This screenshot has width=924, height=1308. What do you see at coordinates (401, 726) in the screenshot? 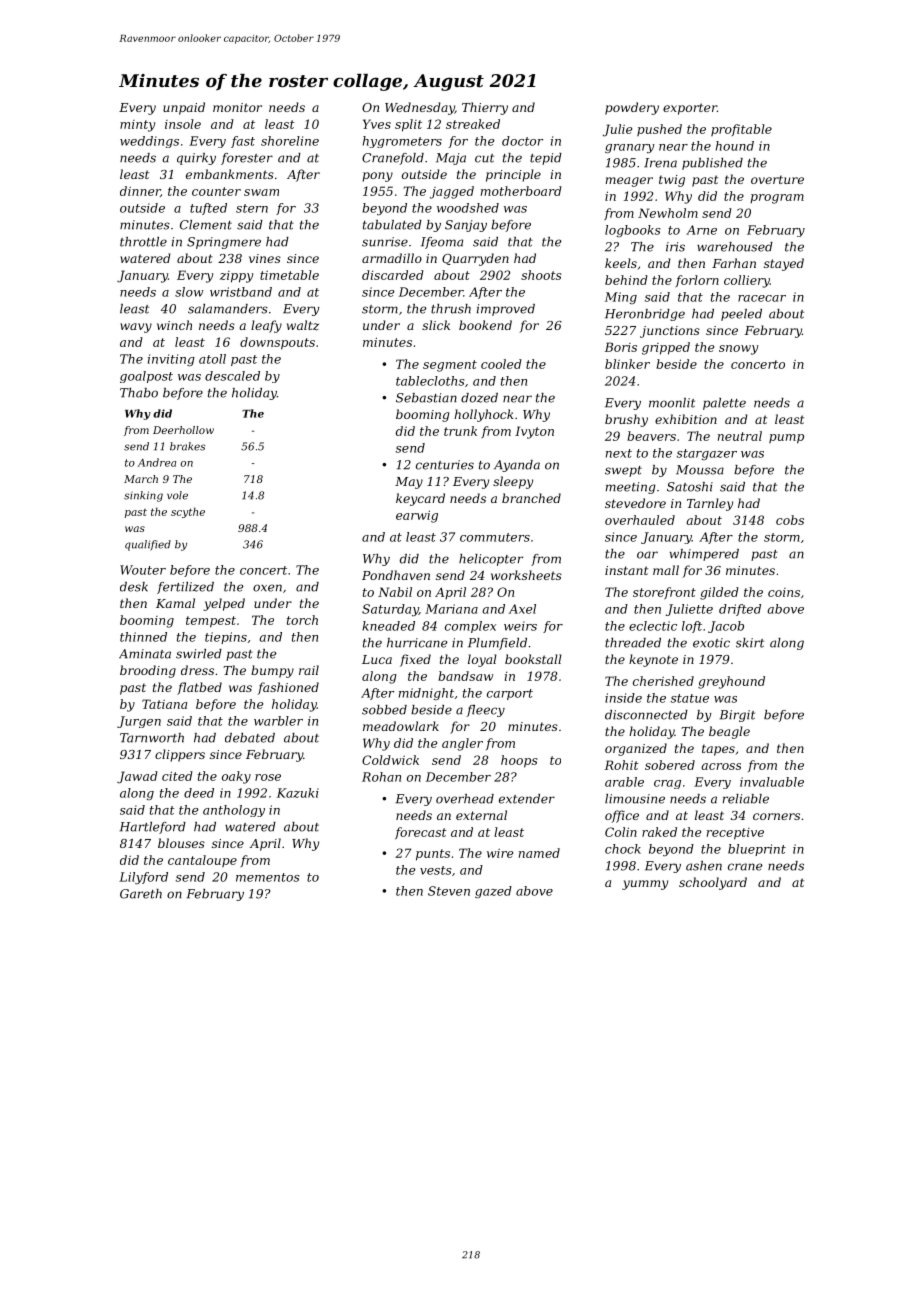
I see `meadowlark` at bounding box center [401, 726].
